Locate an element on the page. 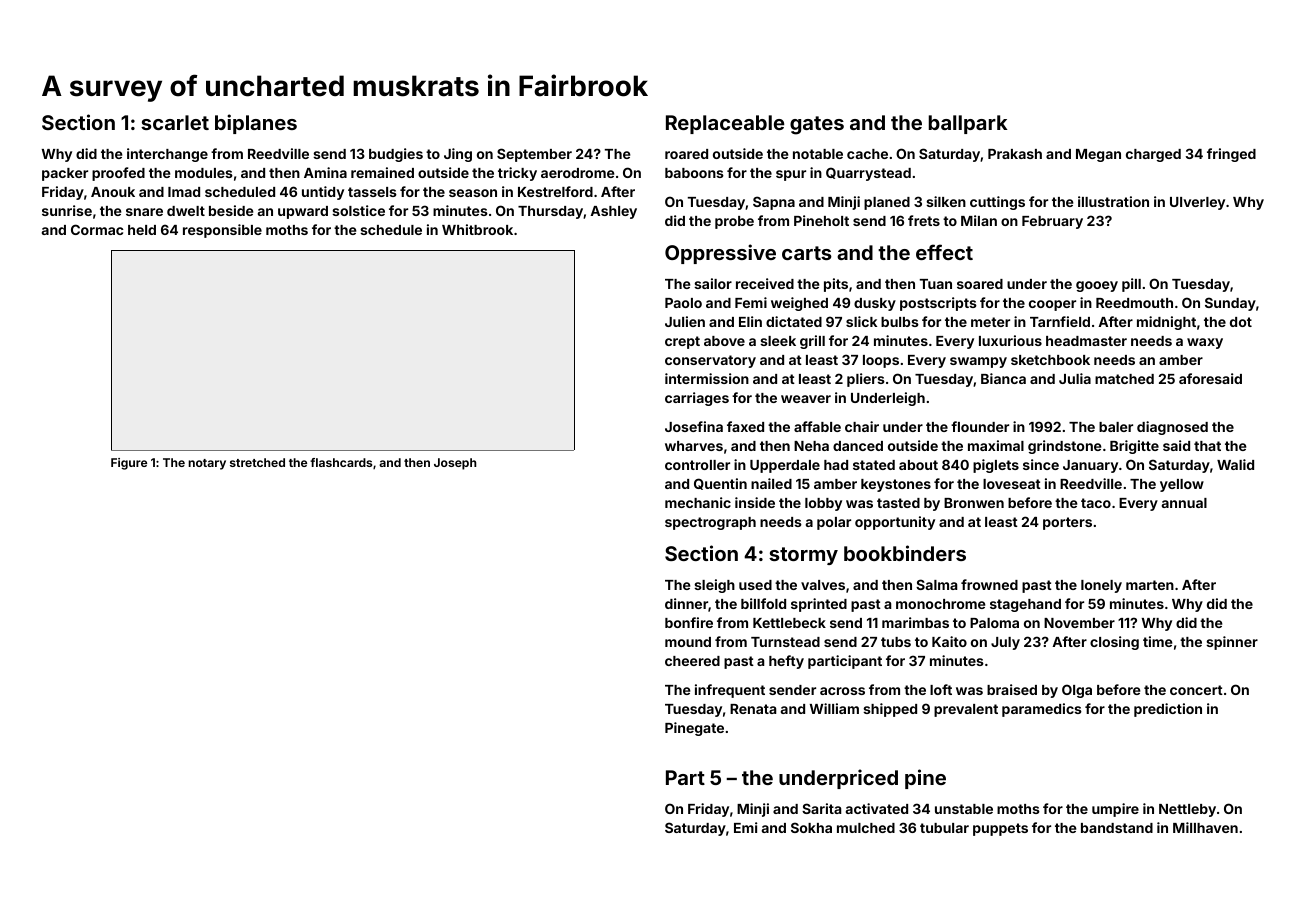 The height and width of the document is (924, 1308). Sunday is located at coordinates (1230, 304).
